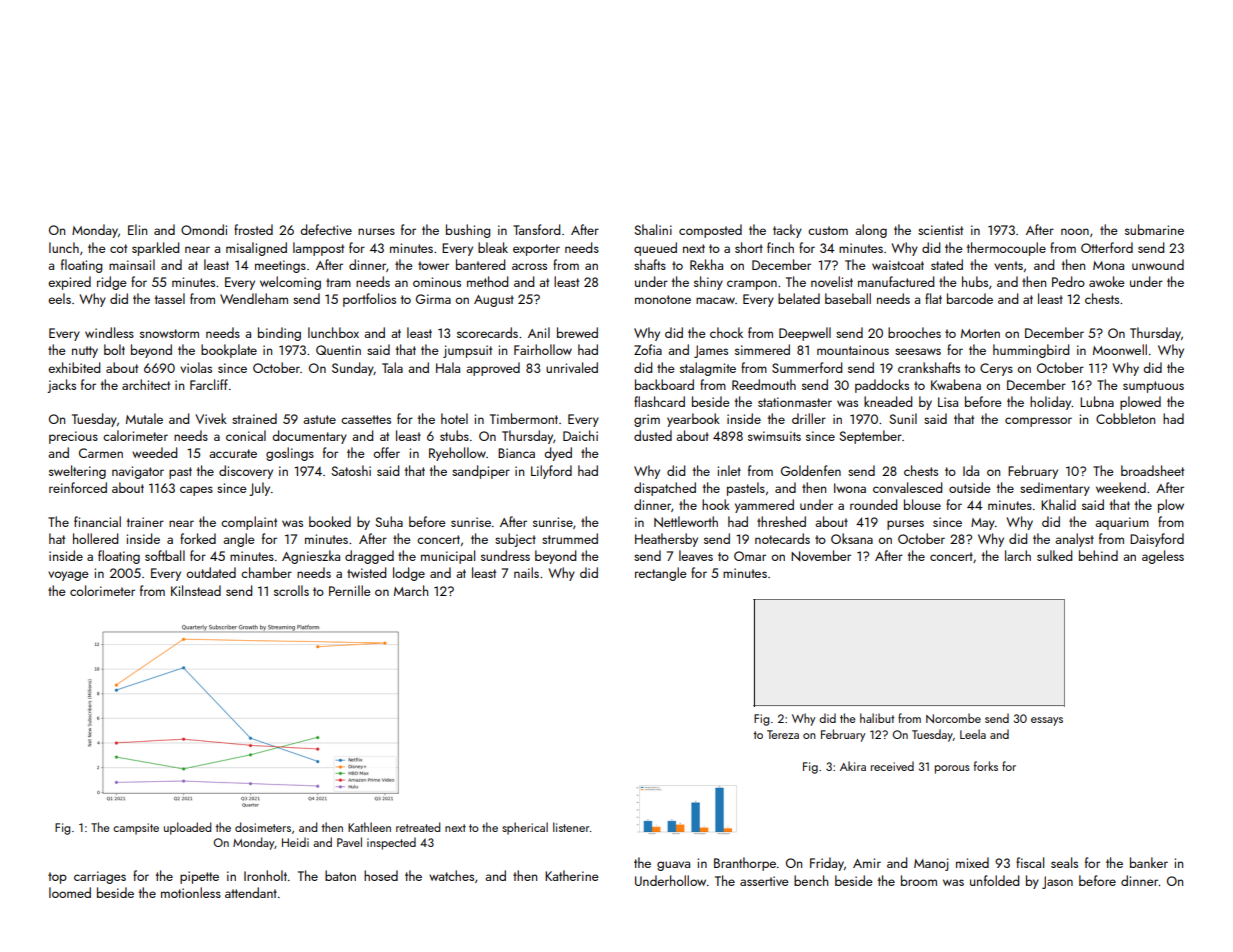 This image has height=952, width=1233. Describe the element at coordinates (1047, 721) in the image. I see `essays` at that location.
